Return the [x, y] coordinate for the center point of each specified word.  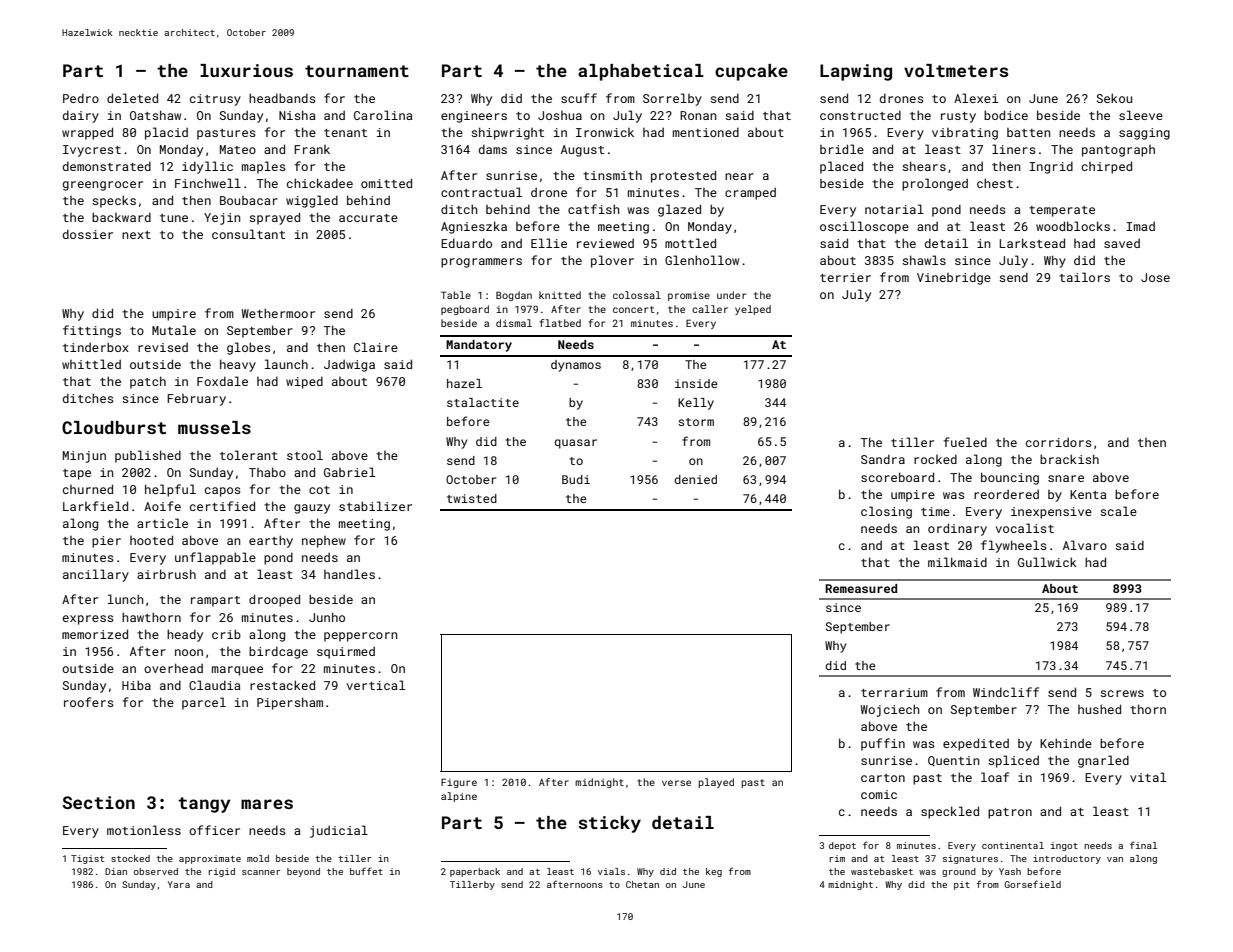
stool [305, 455]
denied [695, 479]
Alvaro [1085, 545]
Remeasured [861, 588]
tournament [357, 71]
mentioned [706, 132]
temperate [1062, 211]
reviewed [605, 243]
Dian [116, 871]
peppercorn [360, 637]
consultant [248, 234]
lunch [126, 599]
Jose [1155, 277]
